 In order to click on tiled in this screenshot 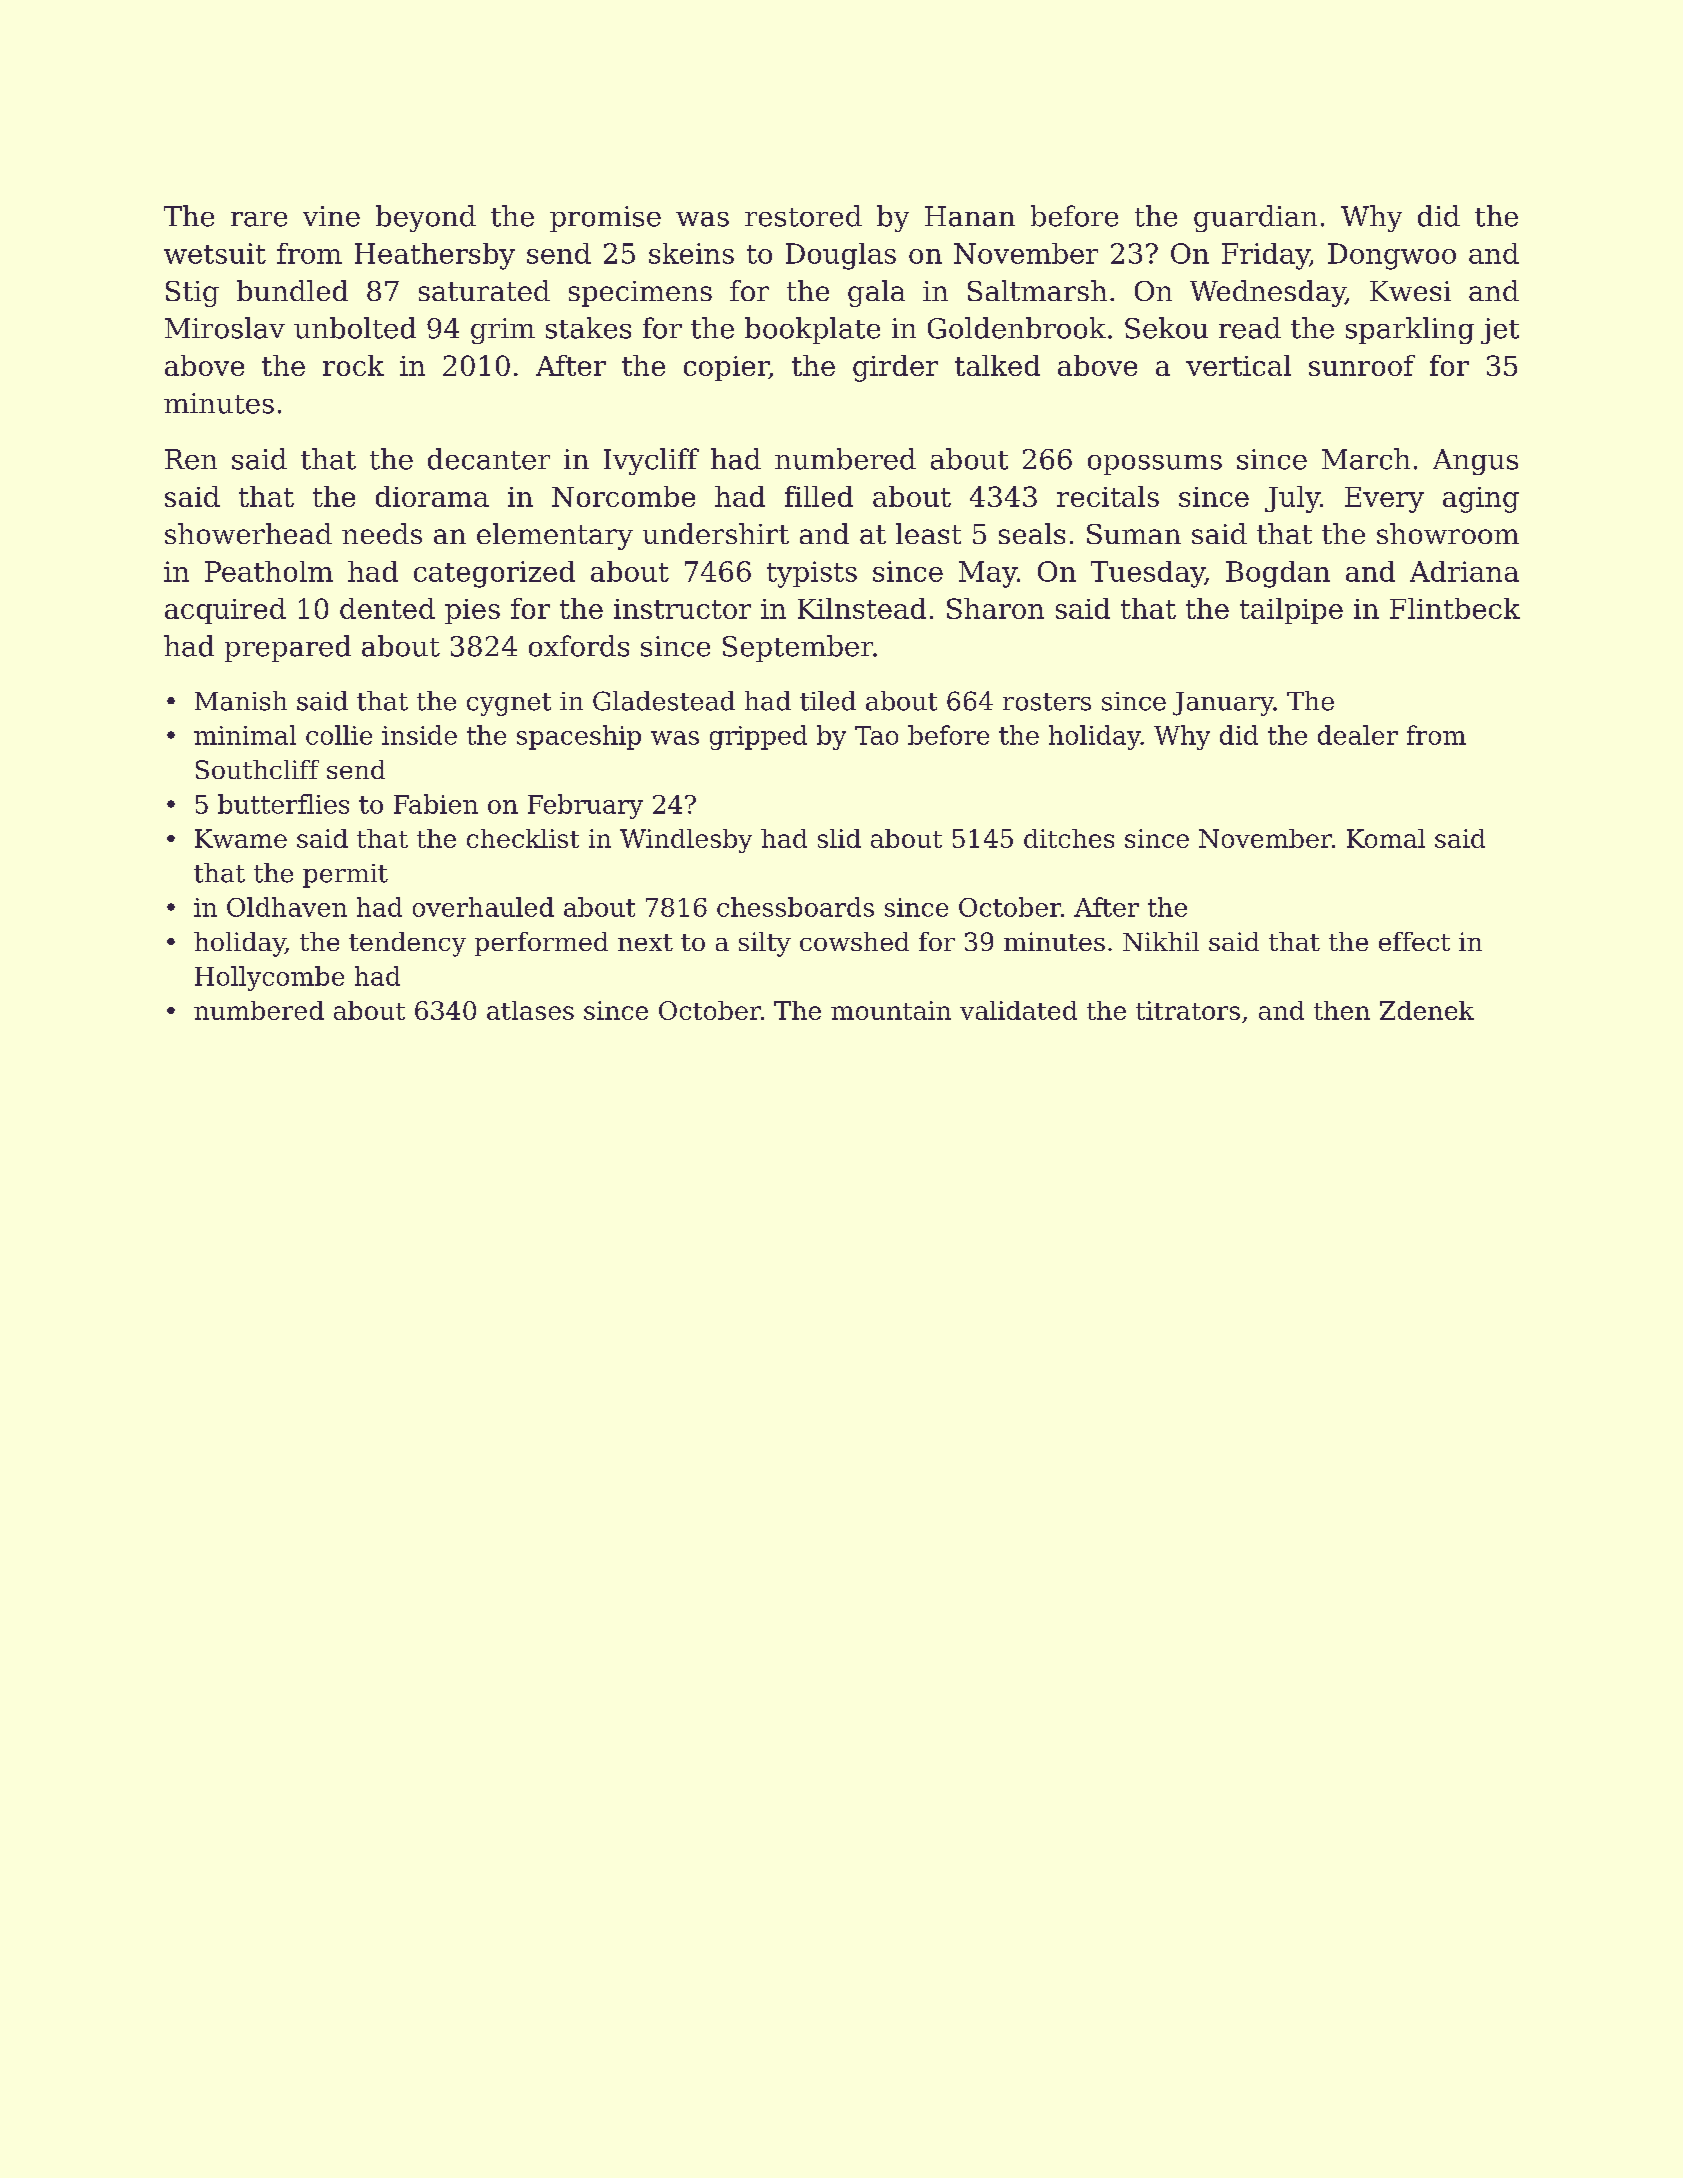, I will do `click(828, 701)`.
